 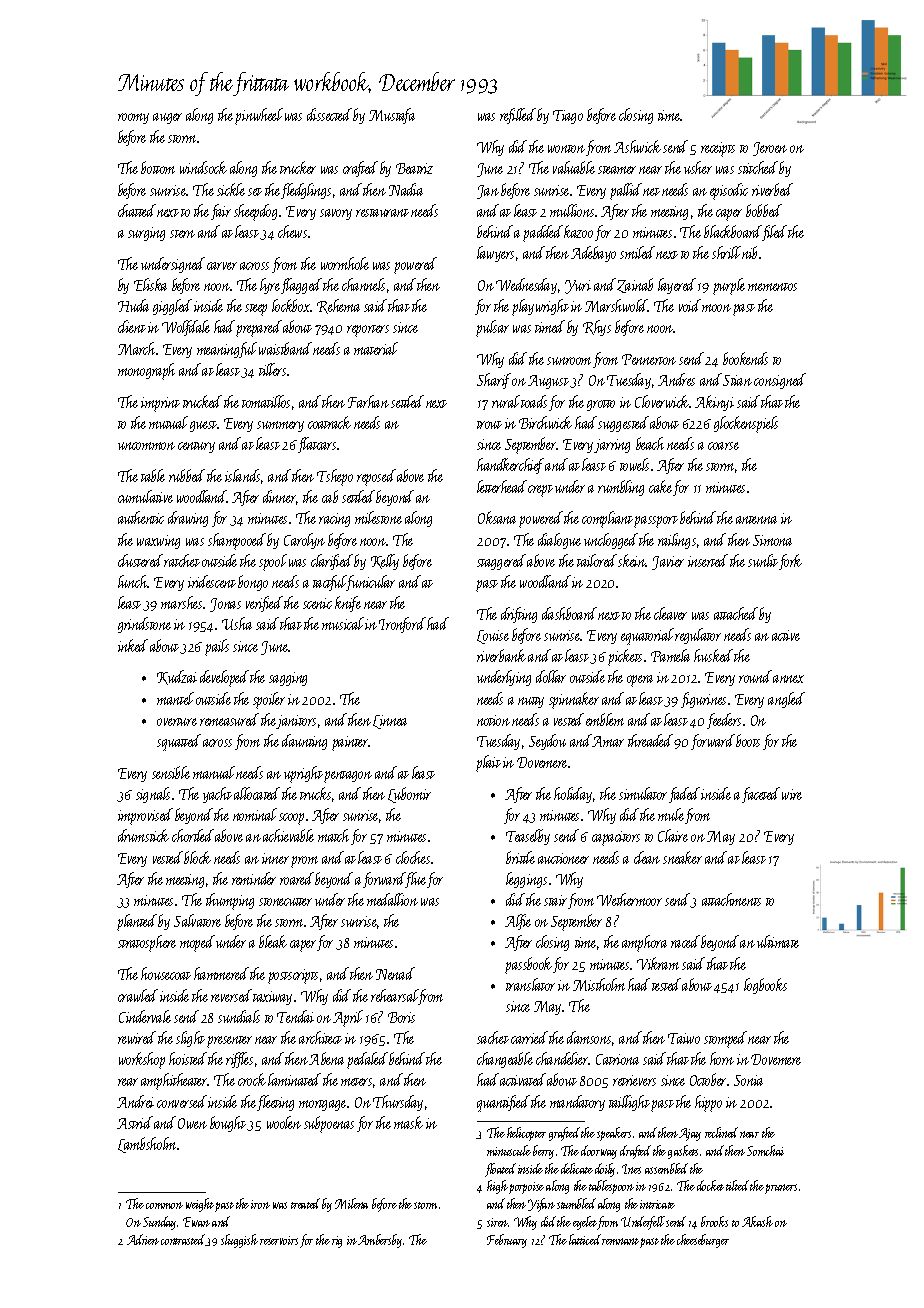 What do you see at coordinates (578, 287) in the document?
I see `Yuri` at bounding box center [578, 287].
